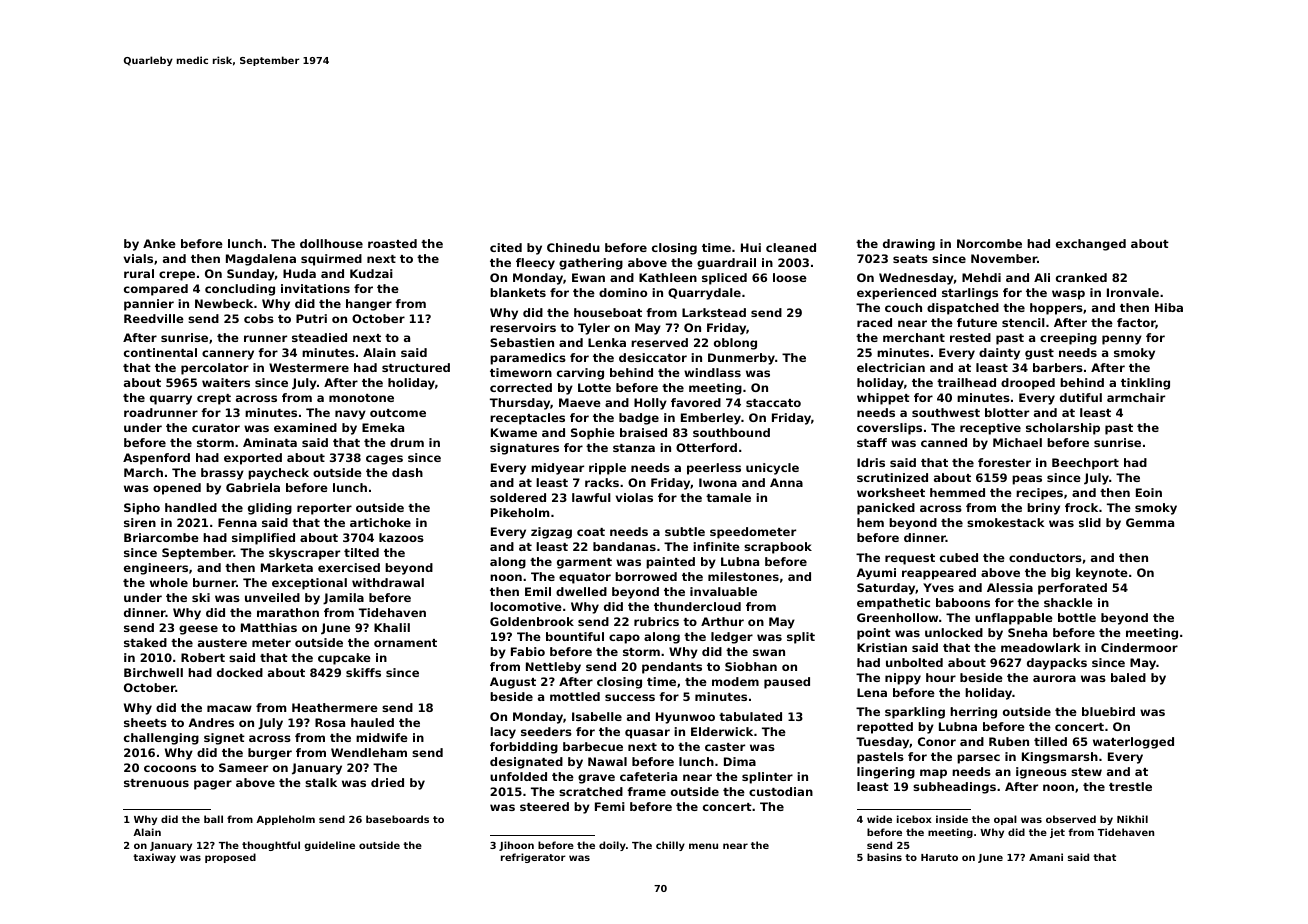 The width and height of the document is (1308, 924). Describe the element at coordinates (270, 509) in the document. I see `gliding` at that location.
